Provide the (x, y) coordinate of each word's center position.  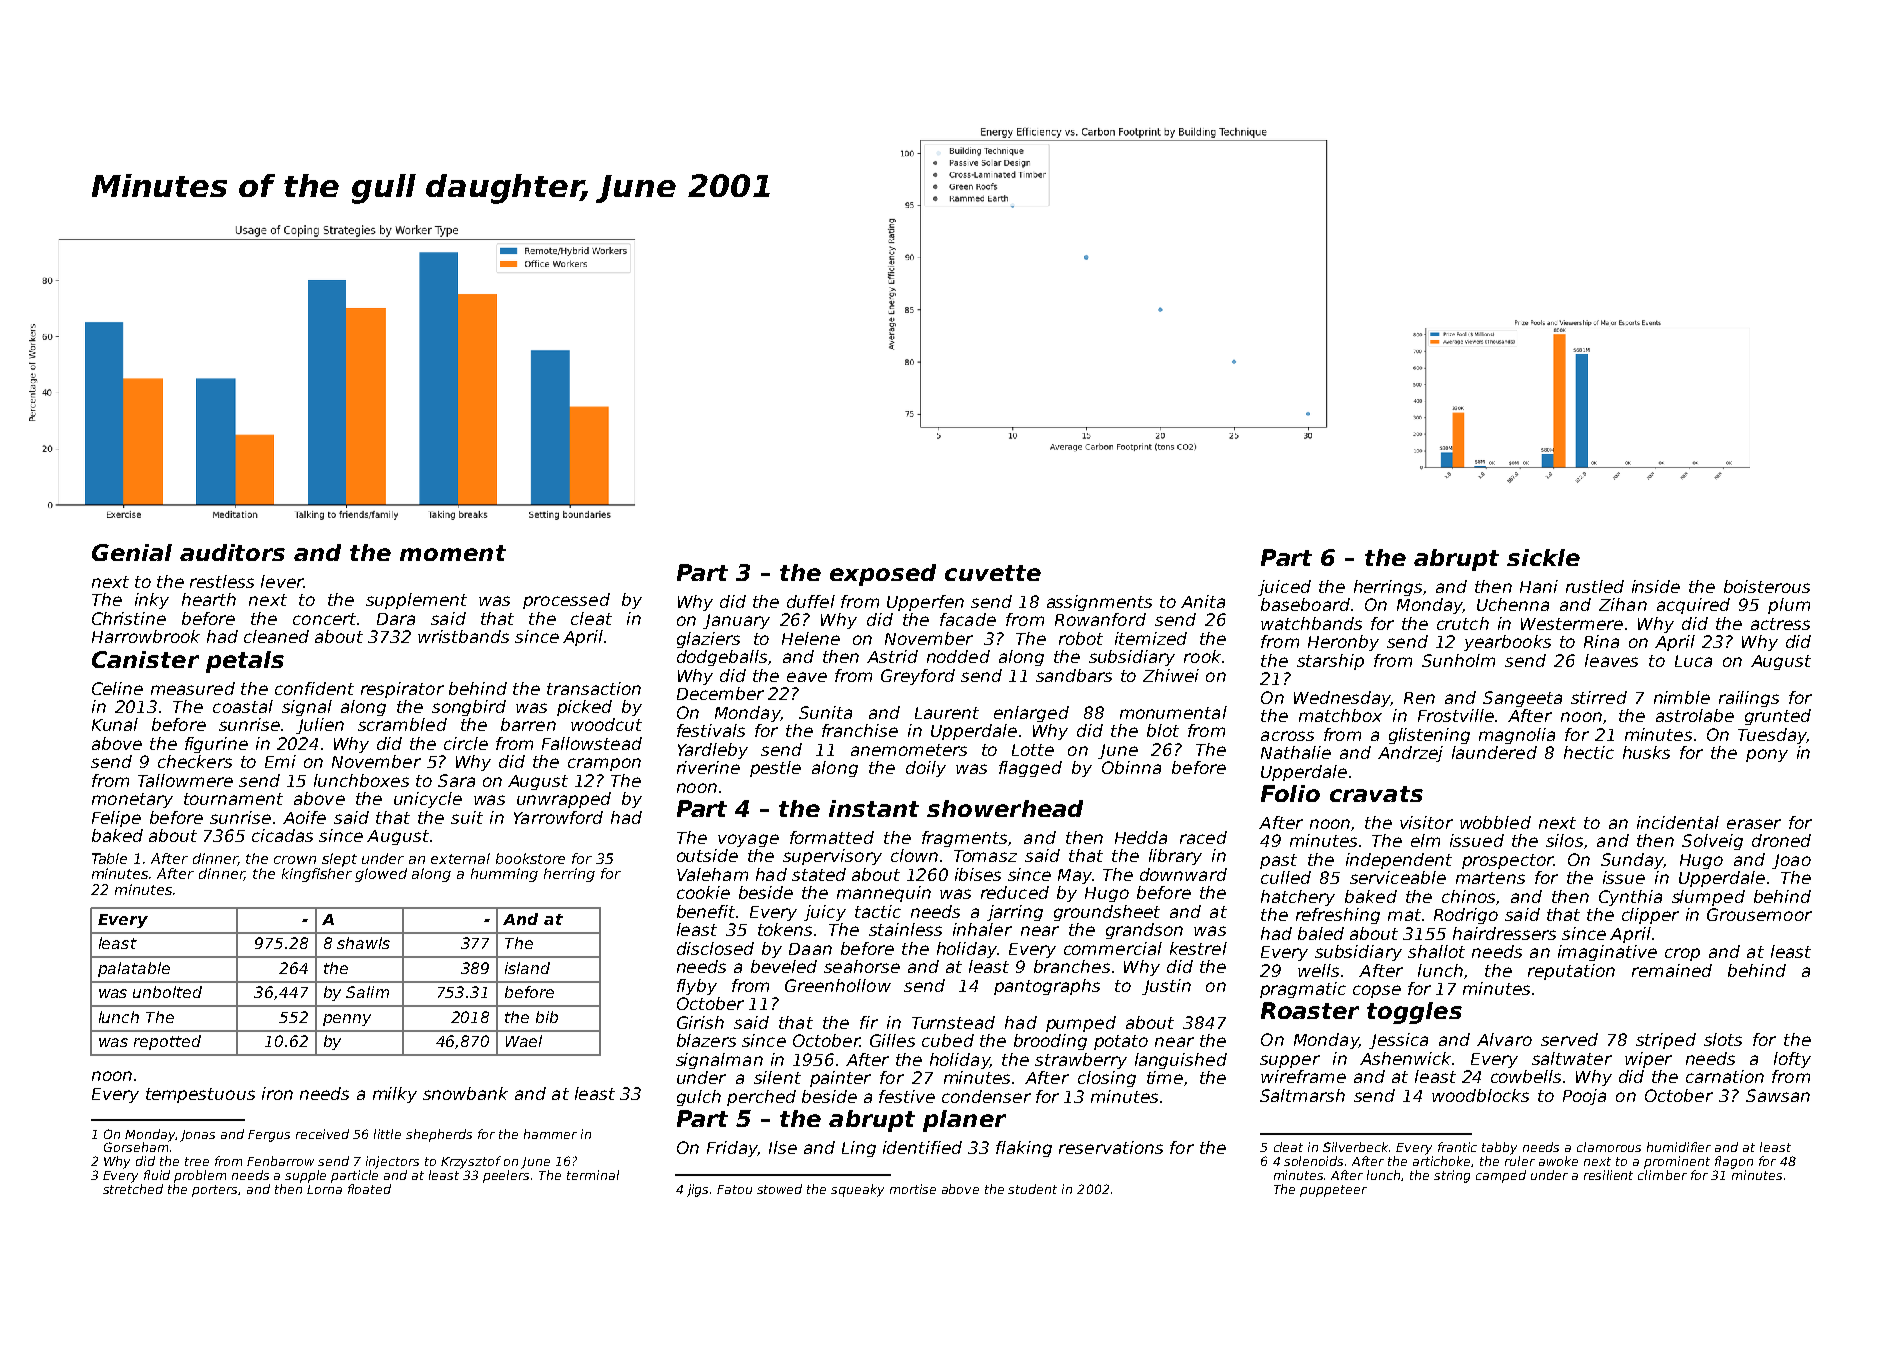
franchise (860, 730)
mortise (913, 1189)
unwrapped (564, 800)
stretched (133, 1189)
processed (566, 601)
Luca (1693, 661)
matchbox (1340, 715)
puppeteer (1333, 1191)
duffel (811, 601)
